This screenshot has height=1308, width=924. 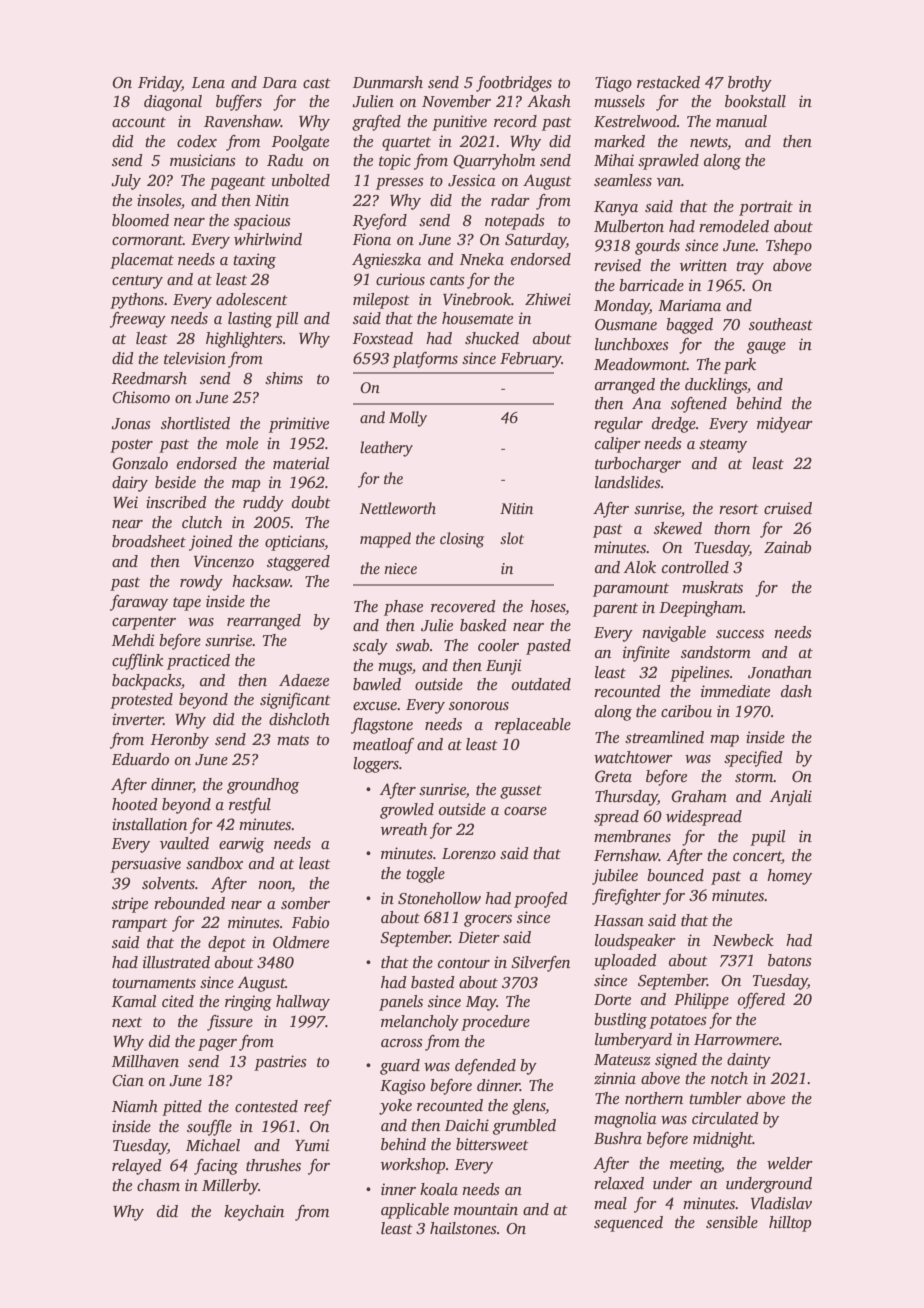 I want to click on Kestrelwood, so click(x=635, y=121).
